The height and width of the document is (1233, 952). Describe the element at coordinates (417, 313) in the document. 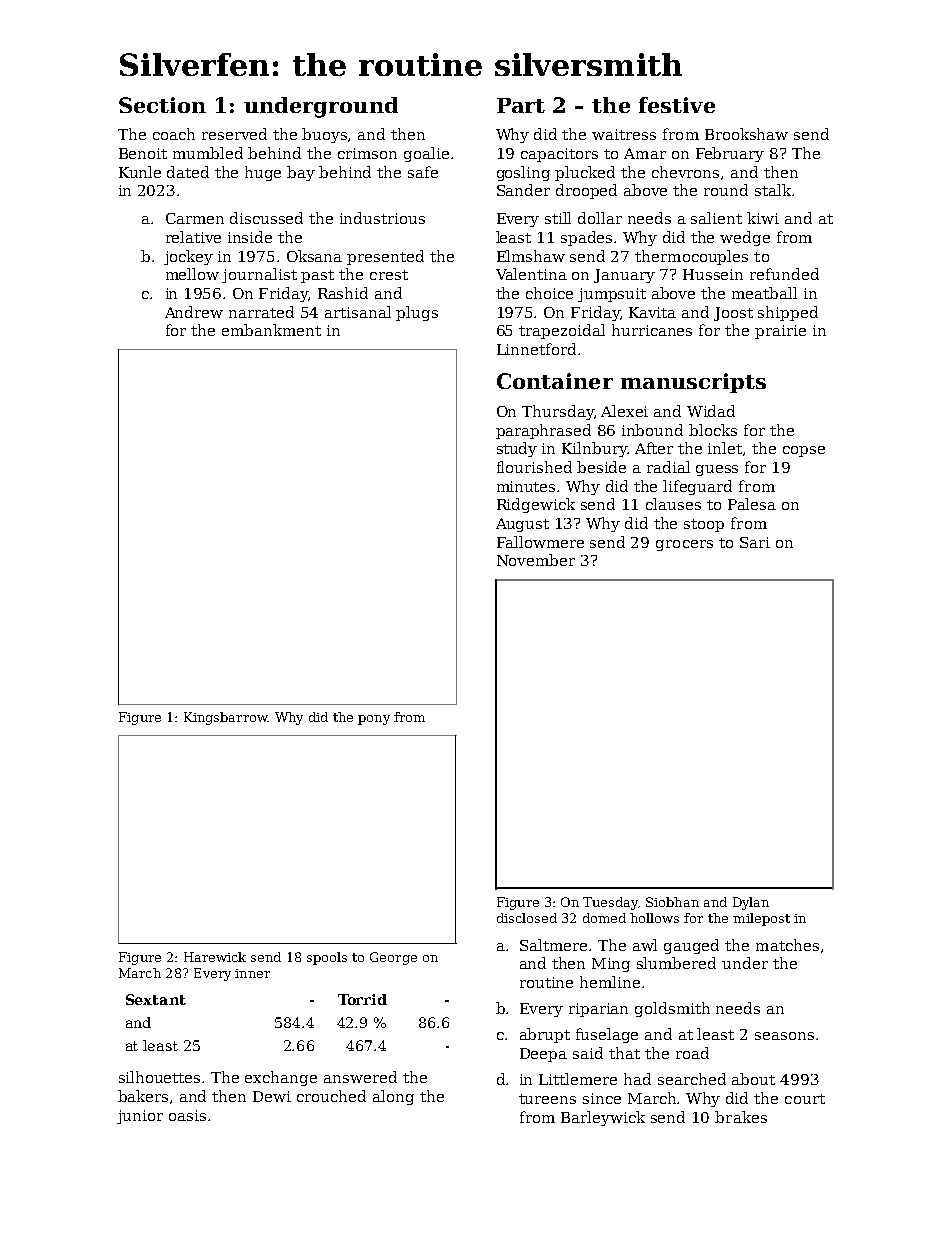

I see `plugs` at that location.
